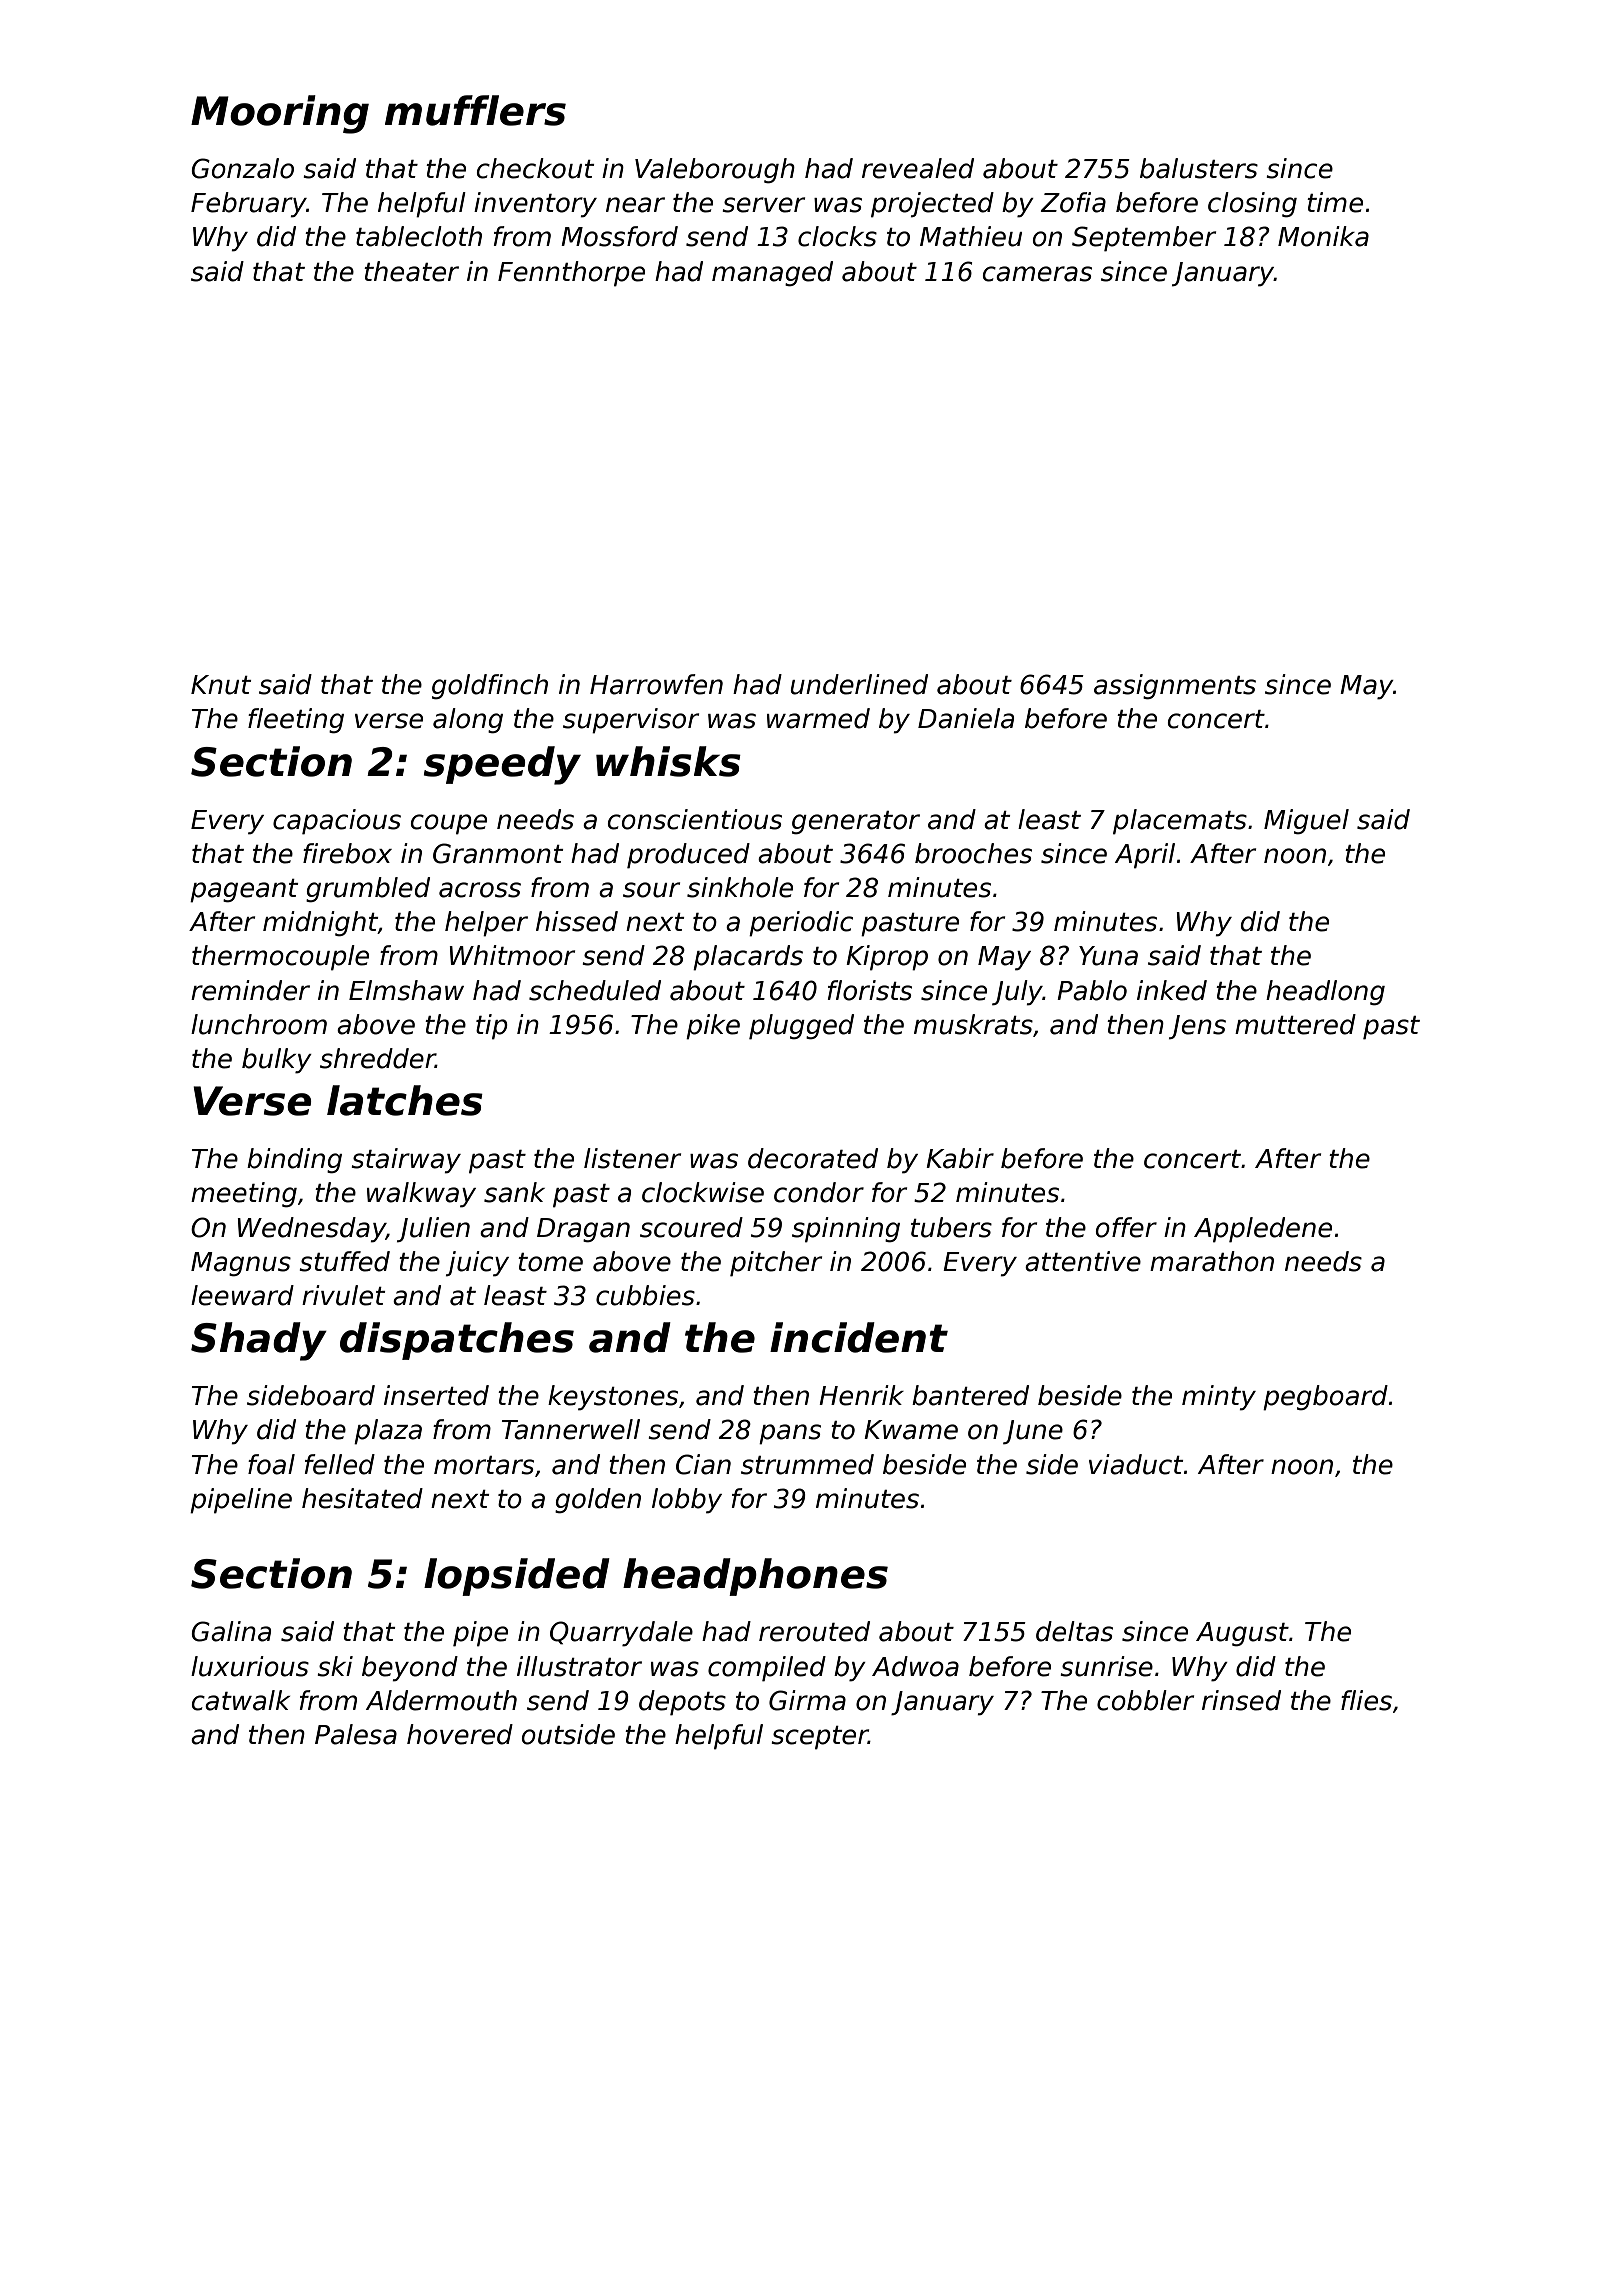  I want to click on generator, so click(856, 823).
